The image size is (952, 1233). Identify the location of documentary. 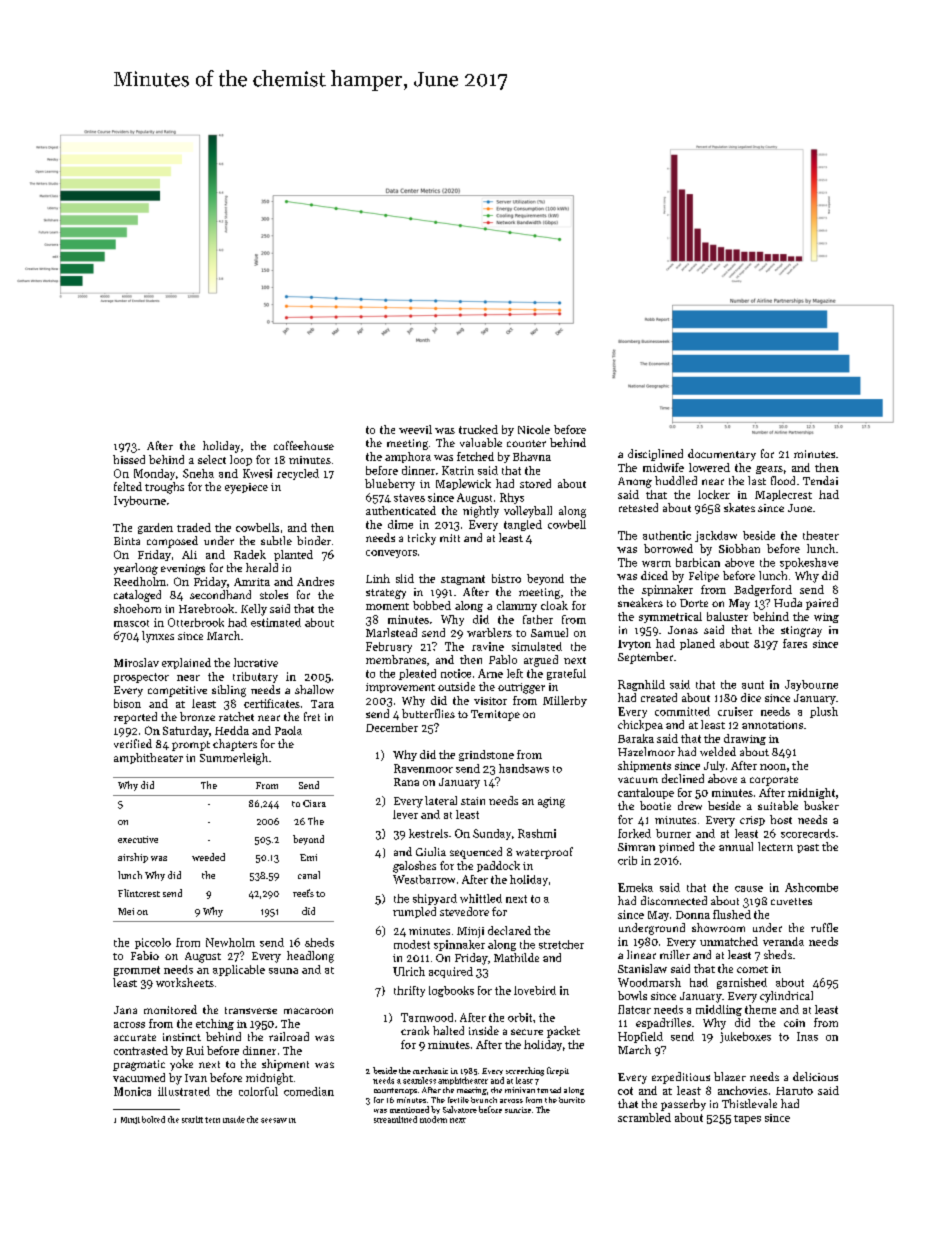
(722, 455).
